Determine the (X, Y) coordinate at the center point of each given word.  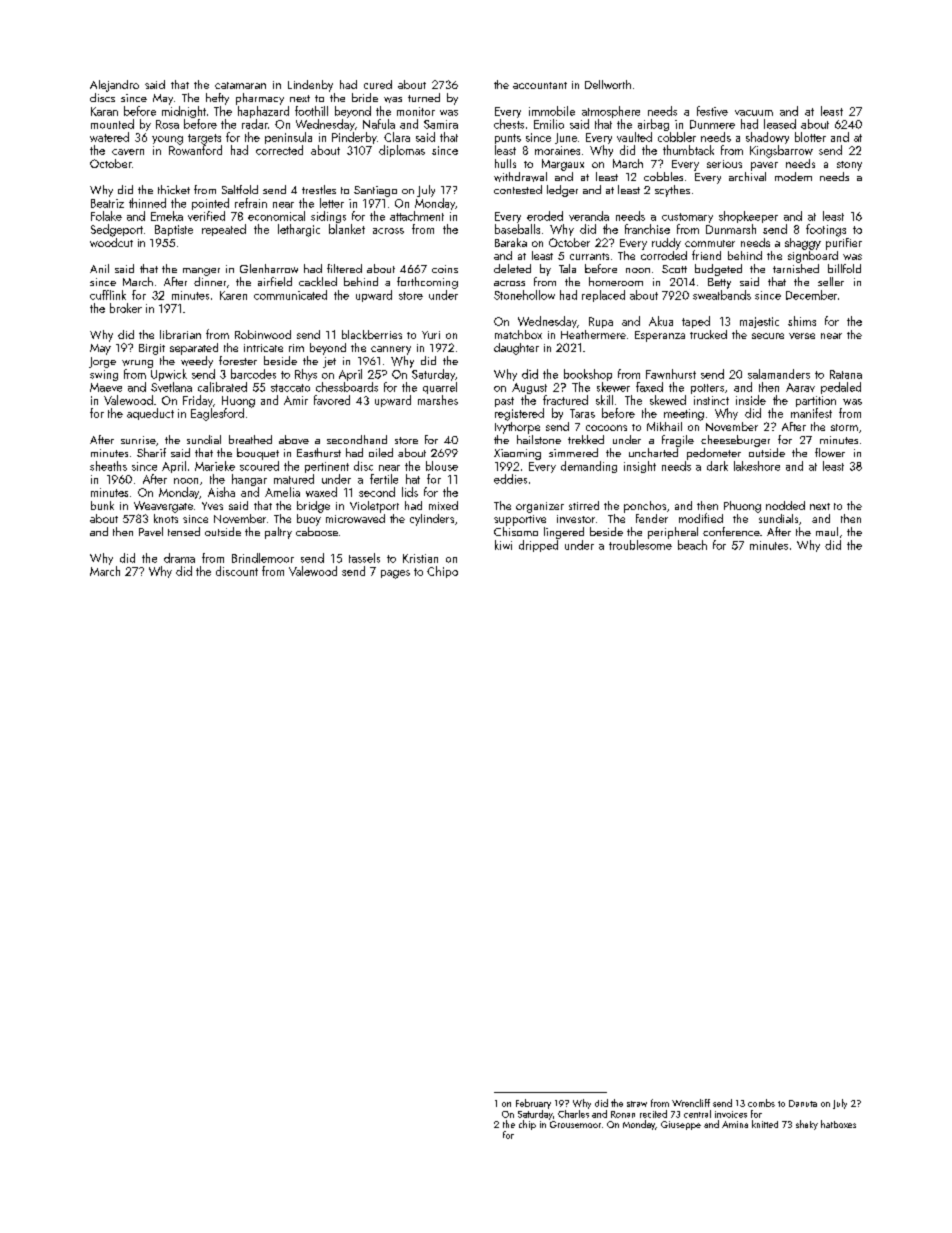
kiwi (503, 545)
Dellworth (608, 84)
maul (827, 531)
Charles (573, 1114)
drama (179, 558)
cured (378, 84)
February (533, 1104)
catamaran (240, 85)
